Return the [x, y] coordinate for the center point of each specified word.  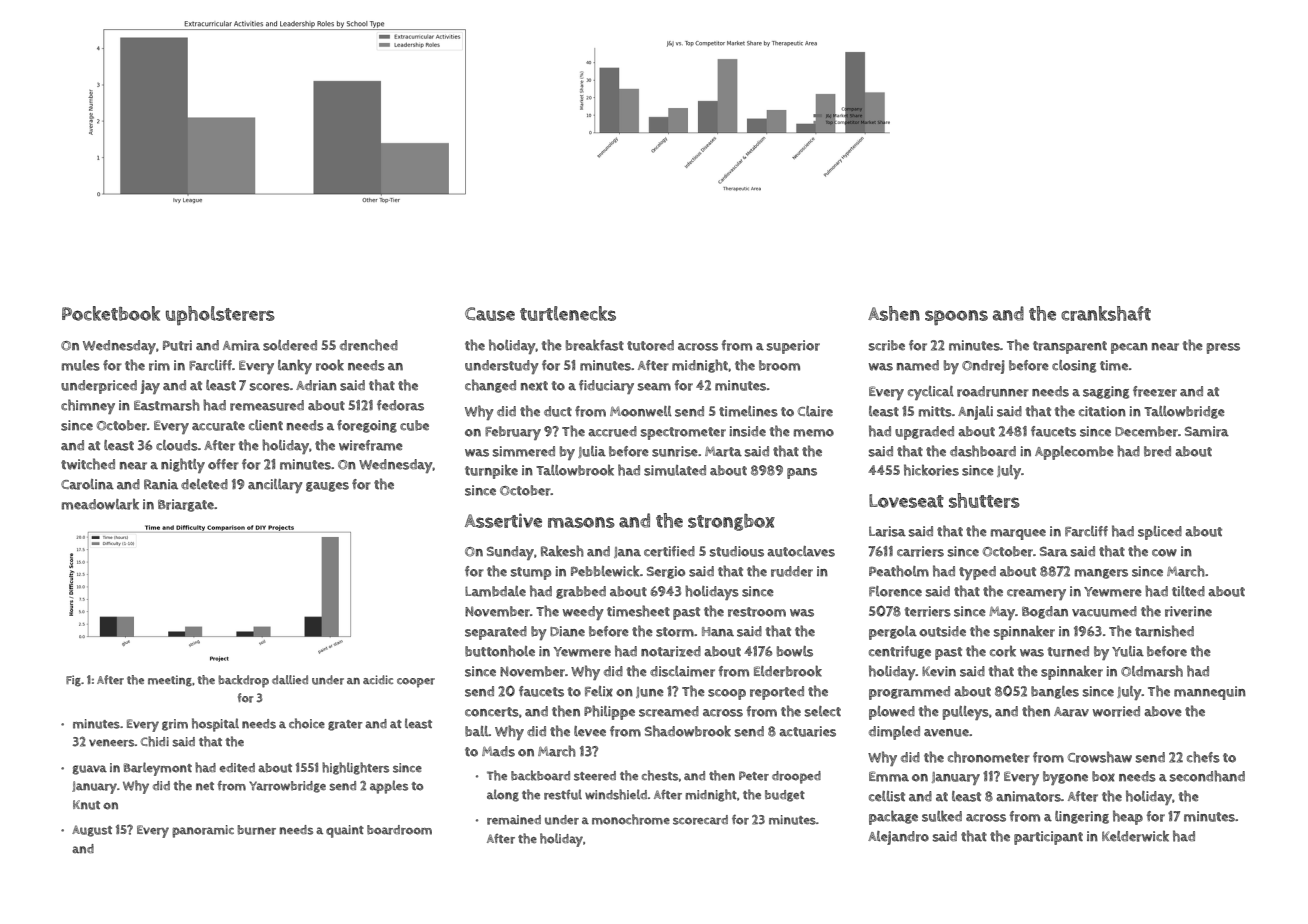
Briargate [186, 505]
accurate [218, 426]
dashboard [983, 451]
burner [257, 830]
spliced [1160, 533]
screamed [669, 711]
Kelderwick [1135, 836]
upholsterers [220, 316]
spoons [956, 318]
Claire [815, 411]
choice [307, 723]
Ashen [894, 313]
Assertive [503, 520]
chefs [1203, 757]
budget [785, 796]
